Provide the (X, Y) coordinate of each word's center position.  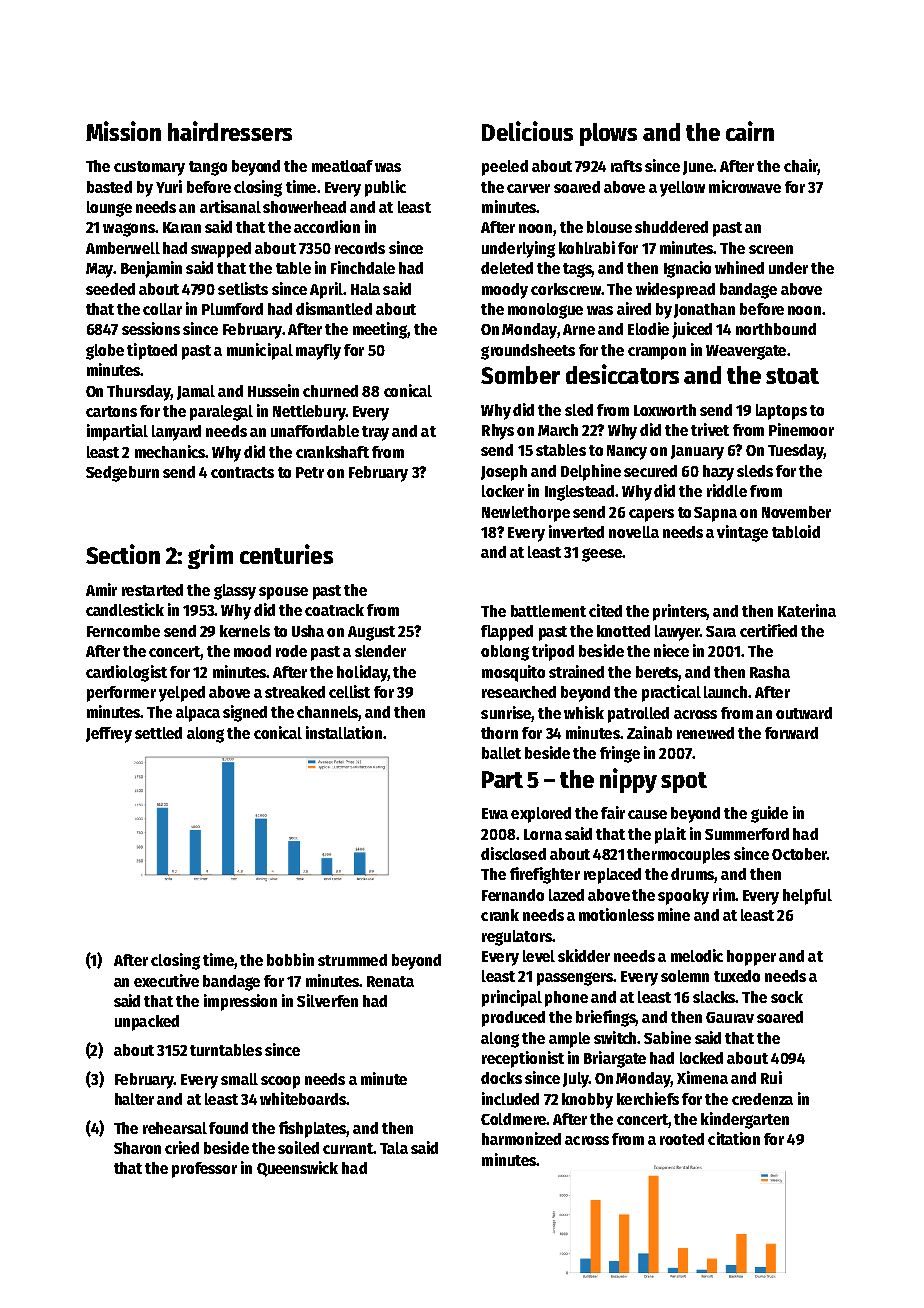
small (239, 1079)
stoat (792, 376)
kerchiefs (648, 1098)
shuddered (671, 227)
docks (501, 1078)
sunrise (506, 712)
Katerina (807, 610)
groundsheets (528, 352)
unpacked (147, 1023)
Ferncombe (123, 631)
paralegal (221, 413)
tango (208, 168)
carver (528, 188)
